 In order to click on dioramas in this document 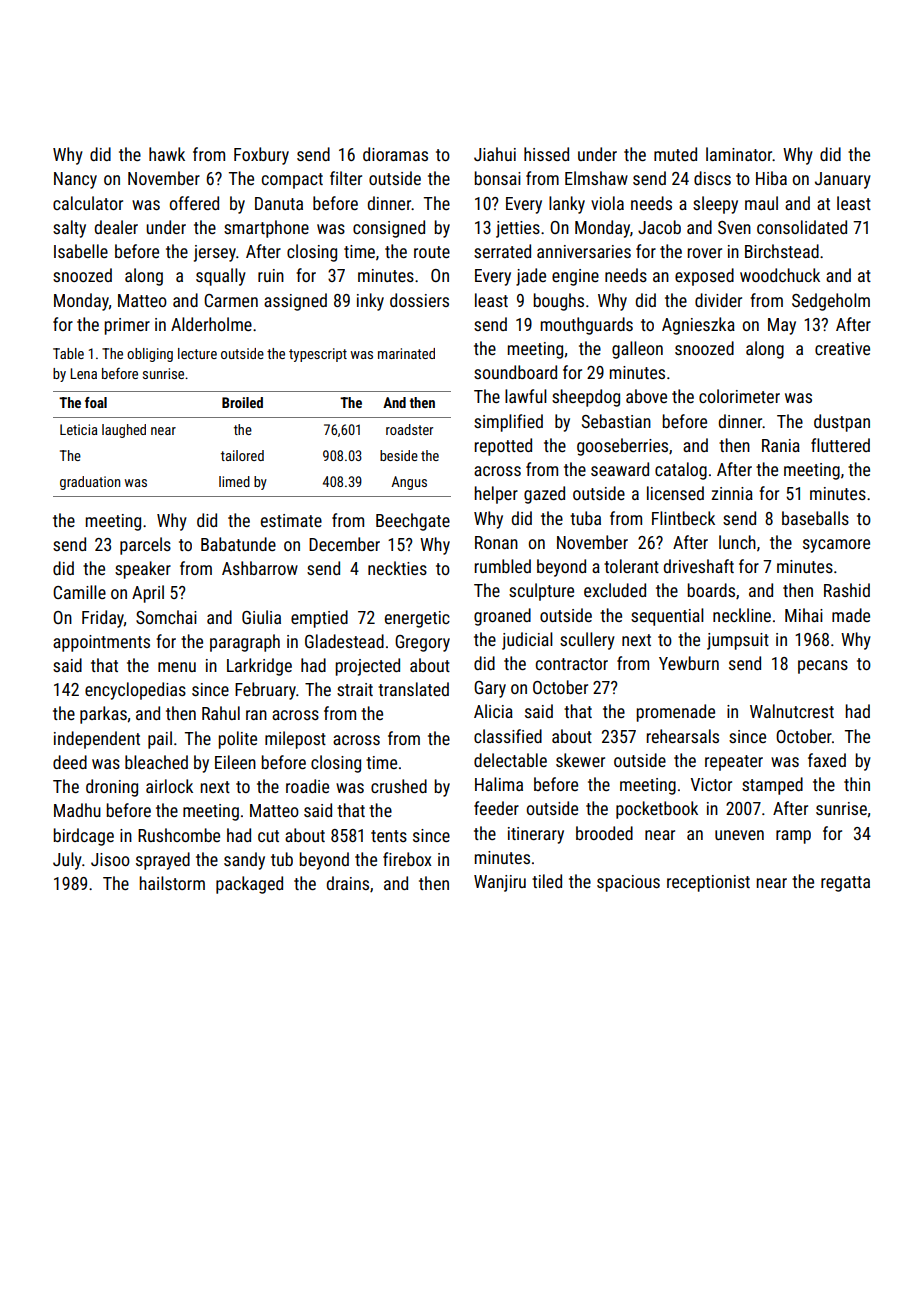, I will do `click(395, 154)`.
